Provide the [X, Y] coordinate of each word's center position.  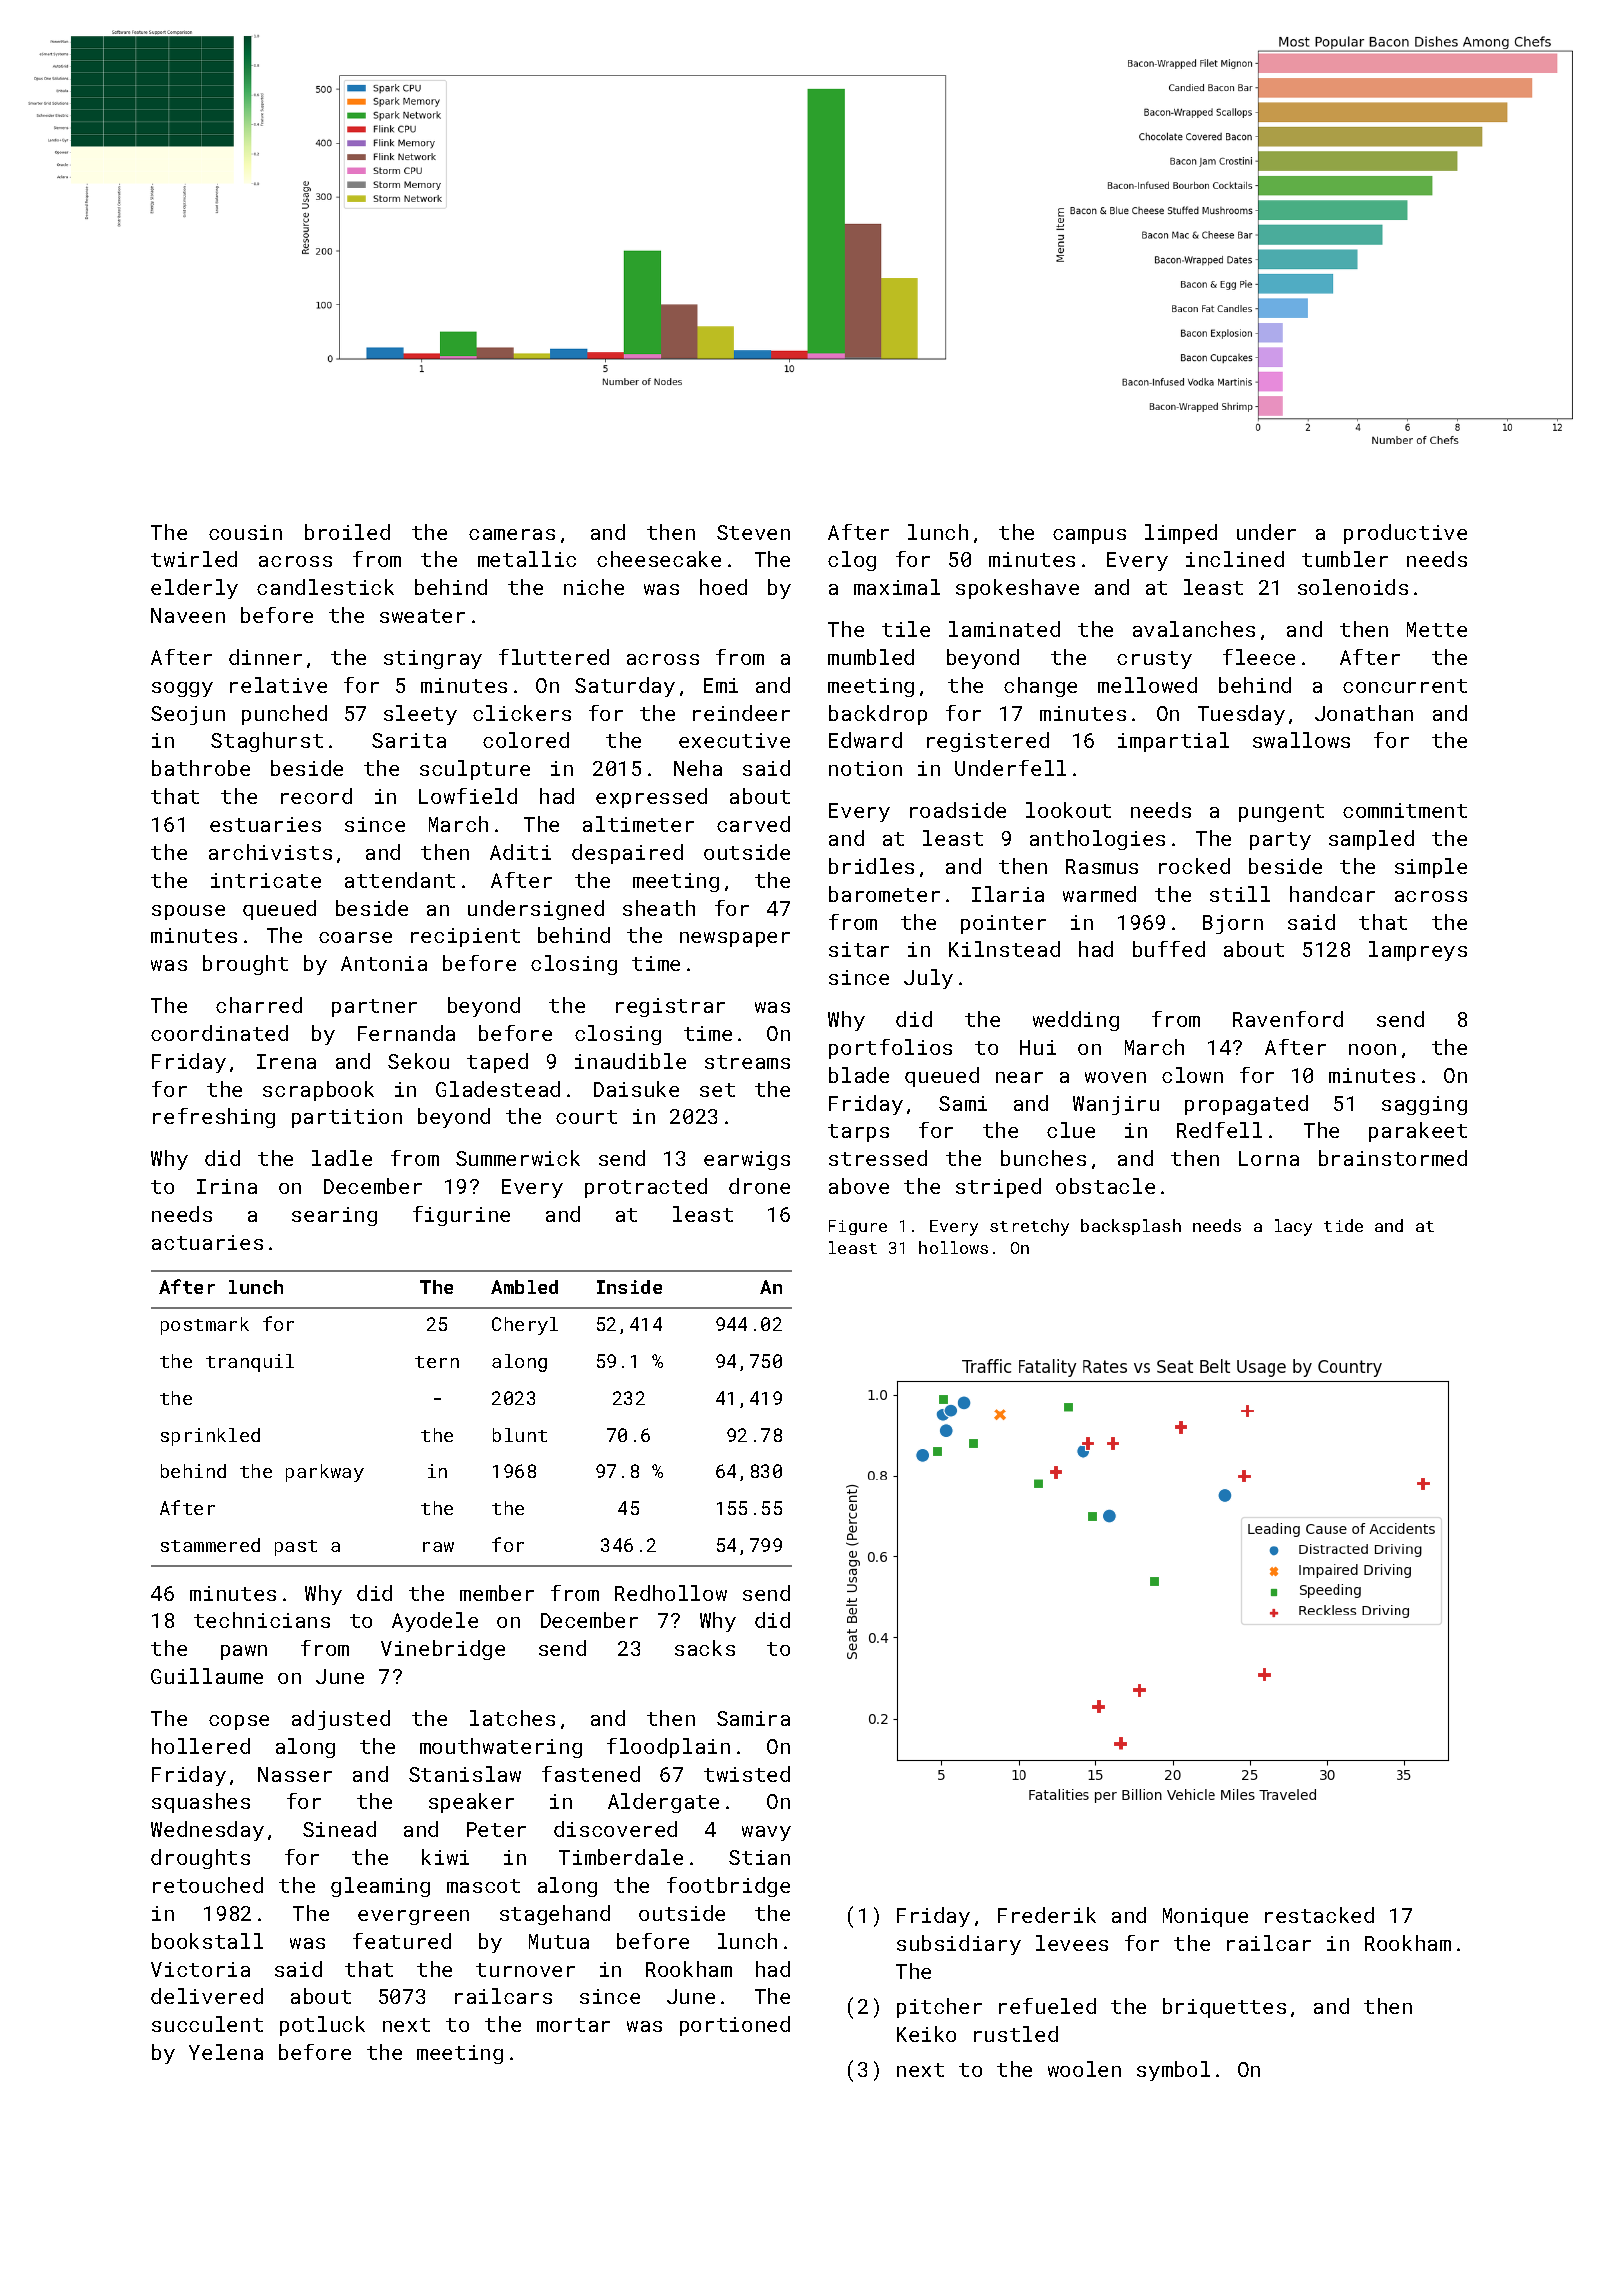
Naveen [188, 615]
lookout [1068, 810]
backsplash [1131, 1227]
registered [988, 742]
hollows [953, 1247]
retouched [208, 1885]
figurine [461, 1216]
